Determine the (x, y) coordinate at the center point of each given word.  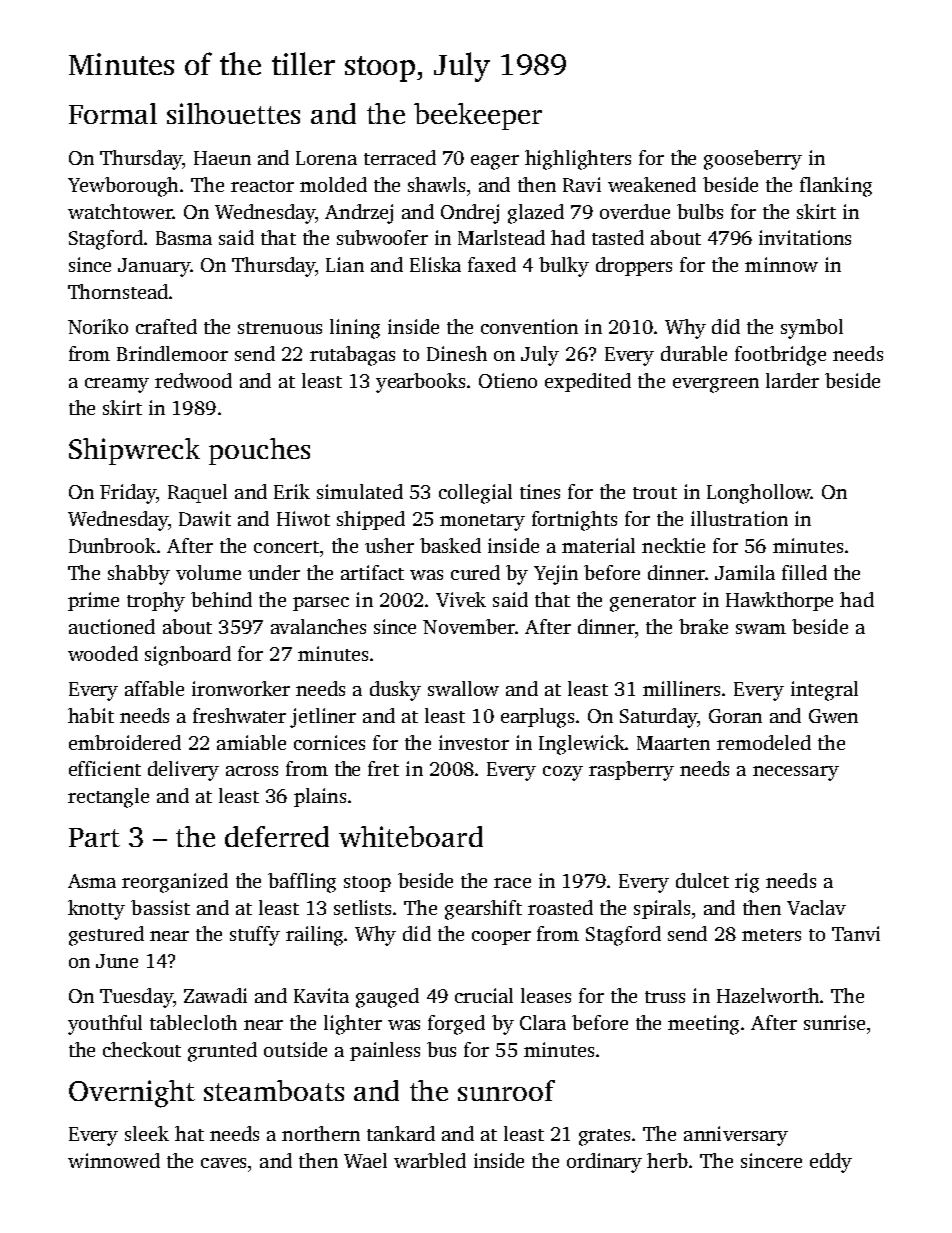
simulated (360, 491)
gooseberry (753, 160)
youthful (105, 1025)
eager (495, 162)
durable (694, 353)
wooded (103, 653)
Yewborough (123, 187)
